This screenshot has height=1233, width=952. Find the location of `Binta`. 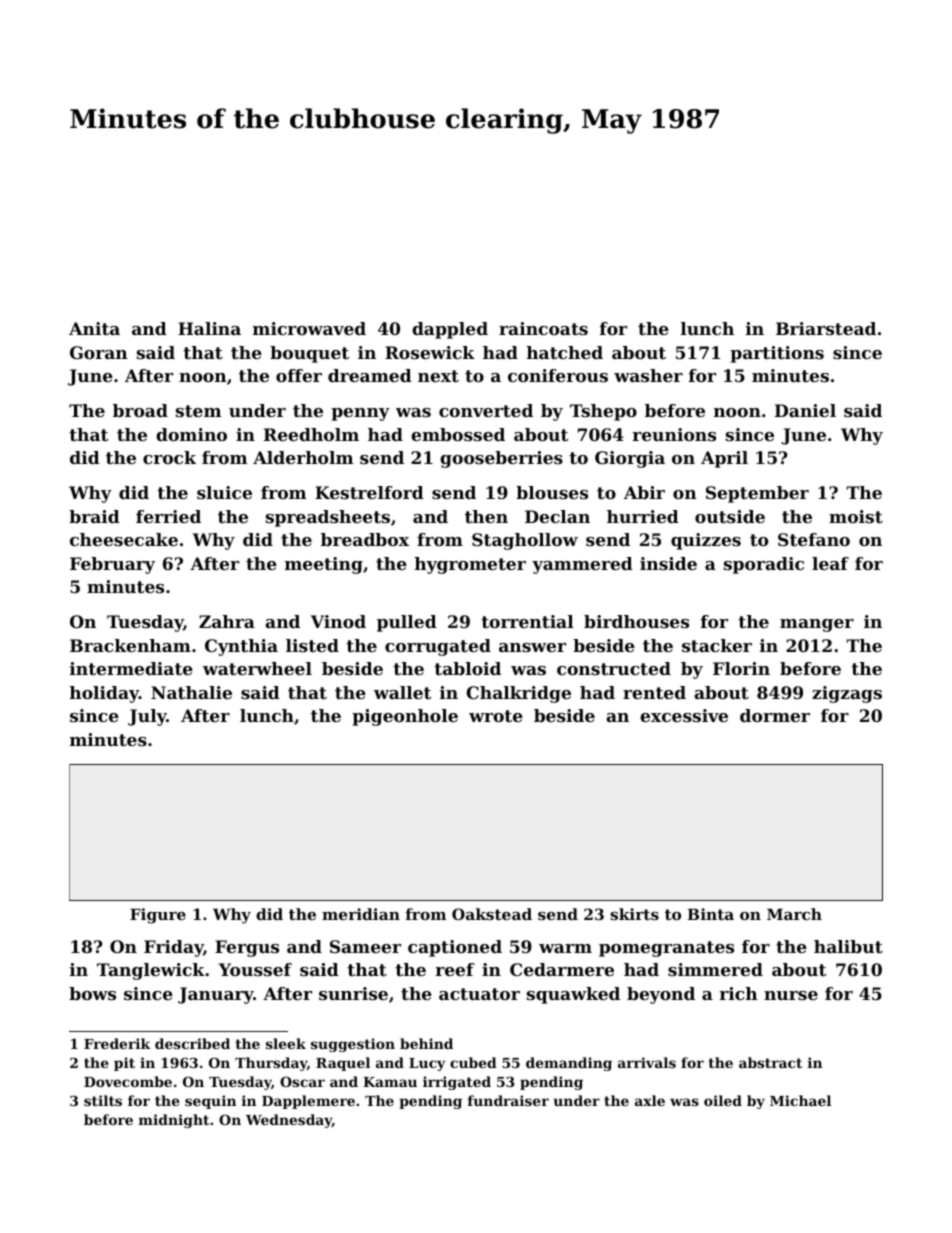

Binta is located at coordinates (710, 914).
